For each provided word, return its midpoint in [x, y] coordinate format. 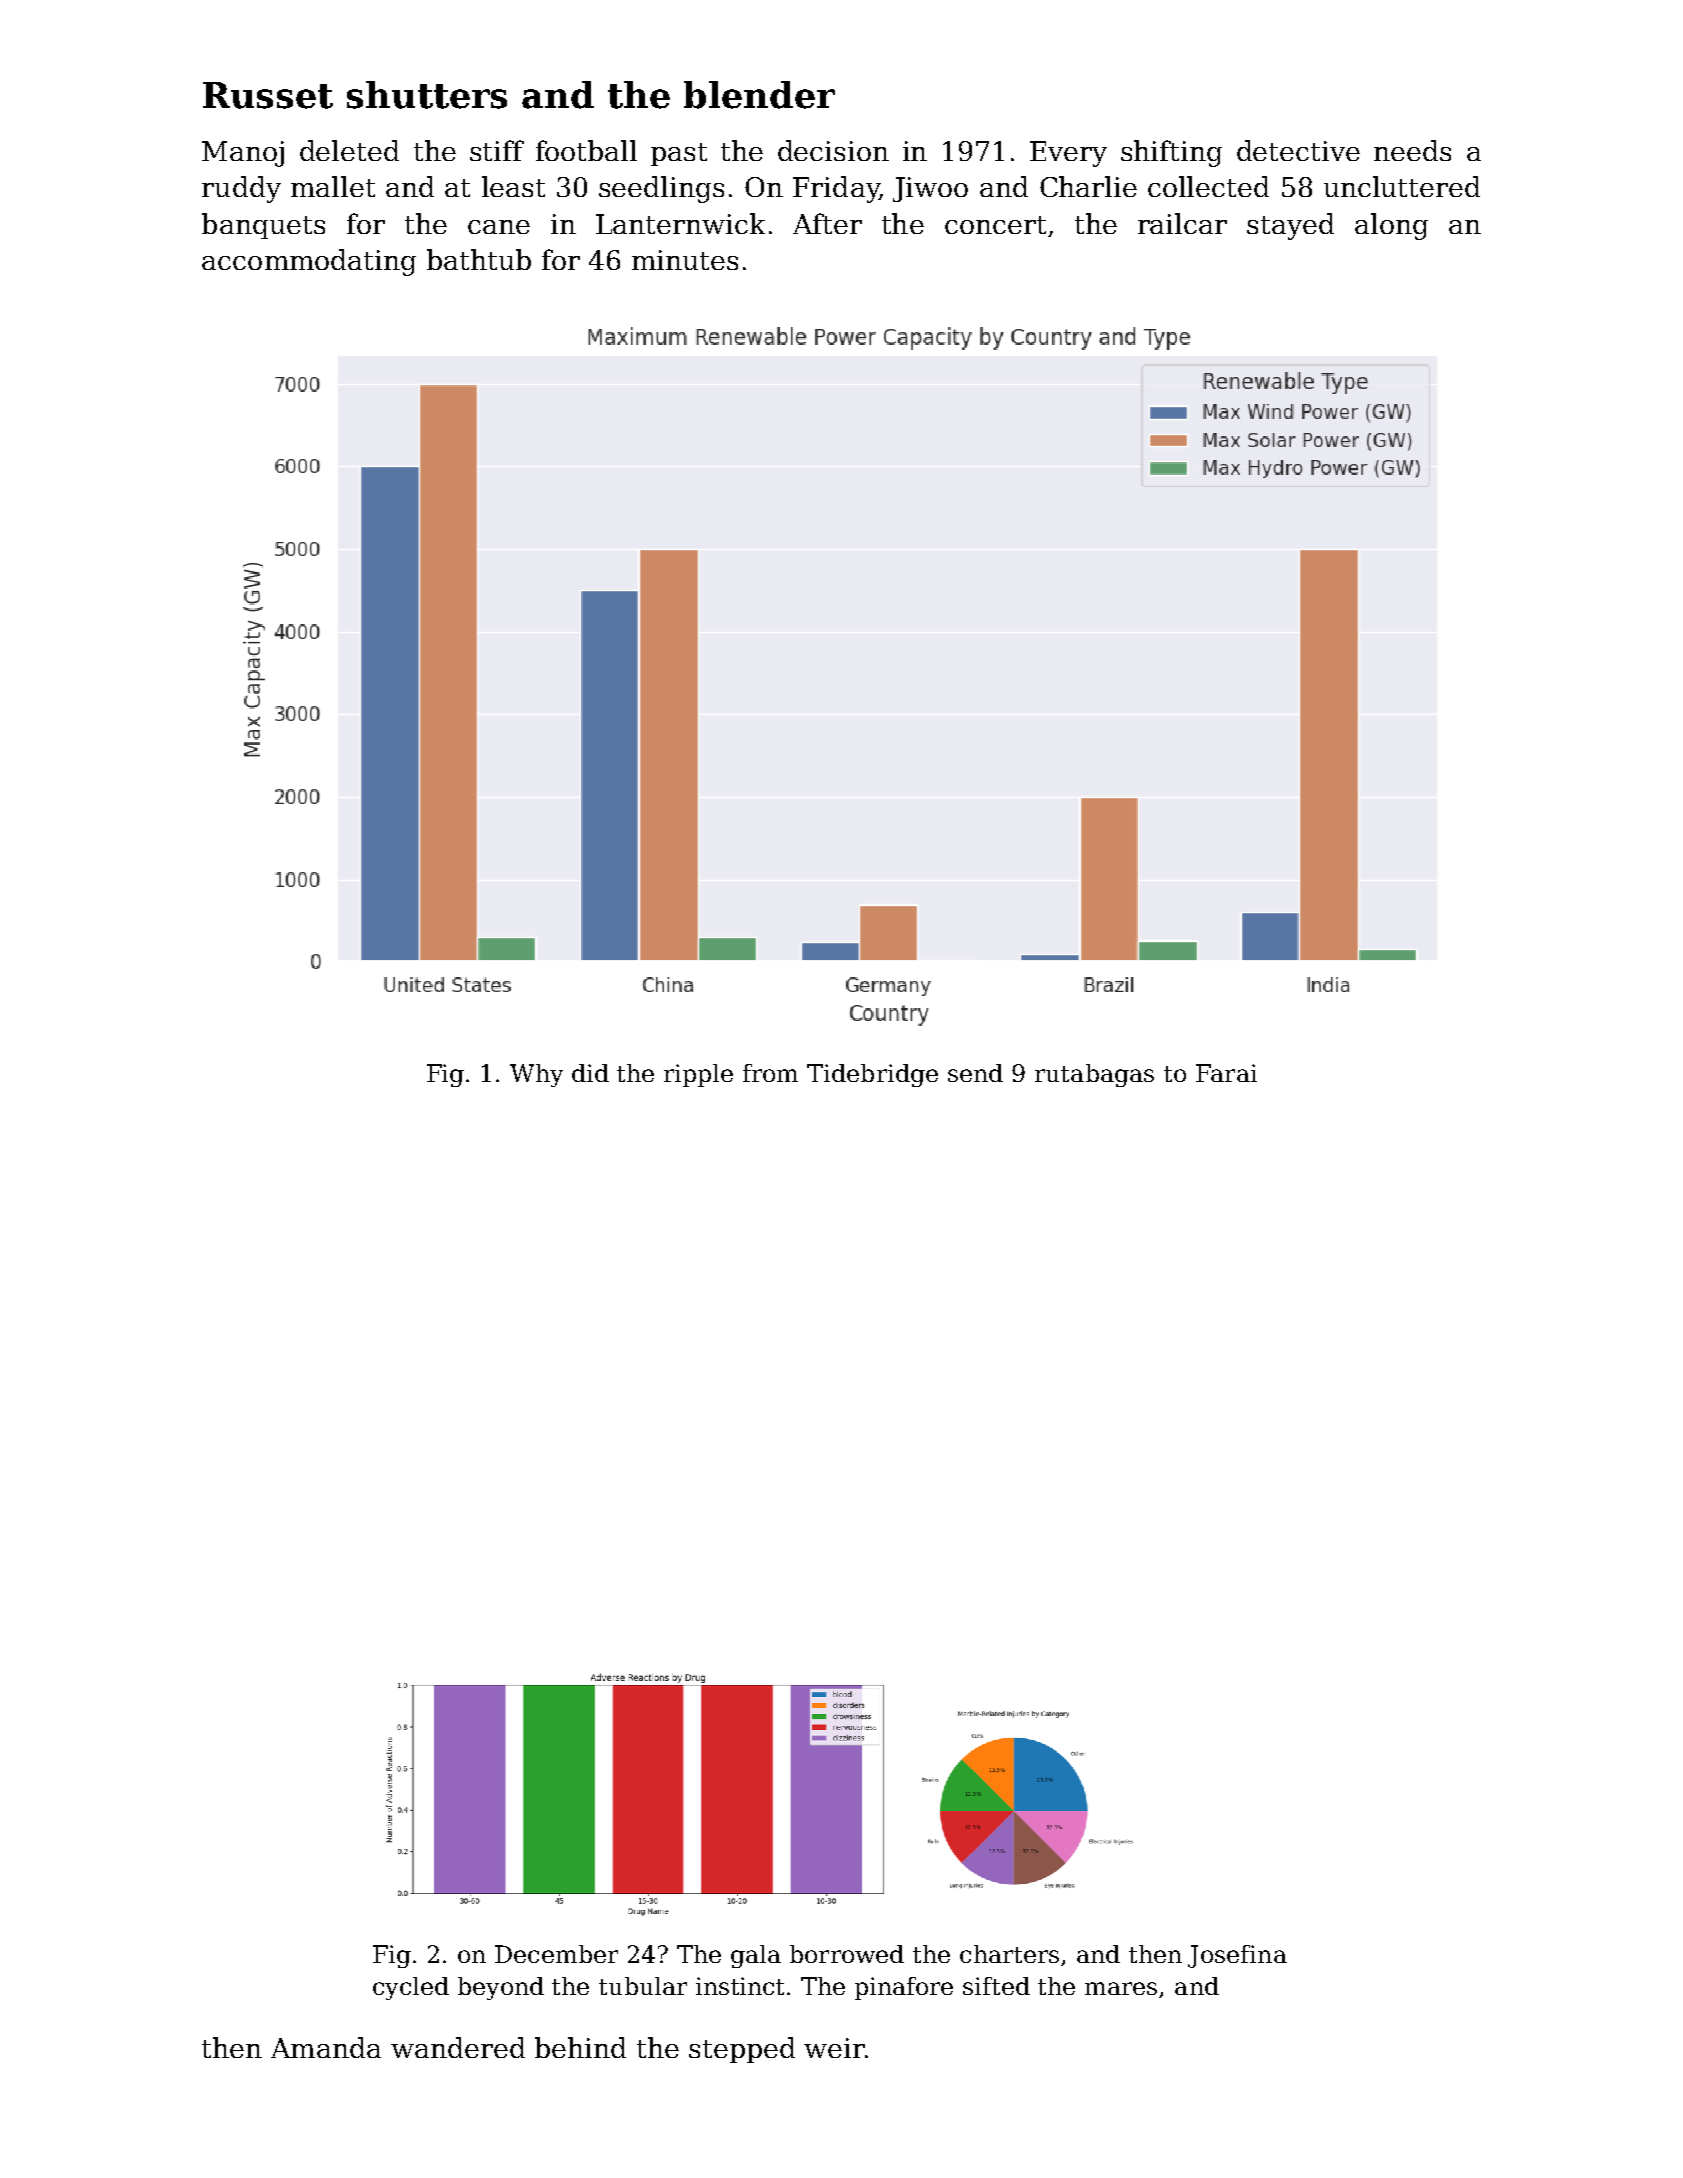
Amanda [326, 2047]
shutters [427, 95]
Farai [1226, 1073]
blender [759, 95]
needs [1412, 150]
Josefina [1237, 1956]
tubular [643, 1986]
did [590, 1073]
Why [536, 1075]
